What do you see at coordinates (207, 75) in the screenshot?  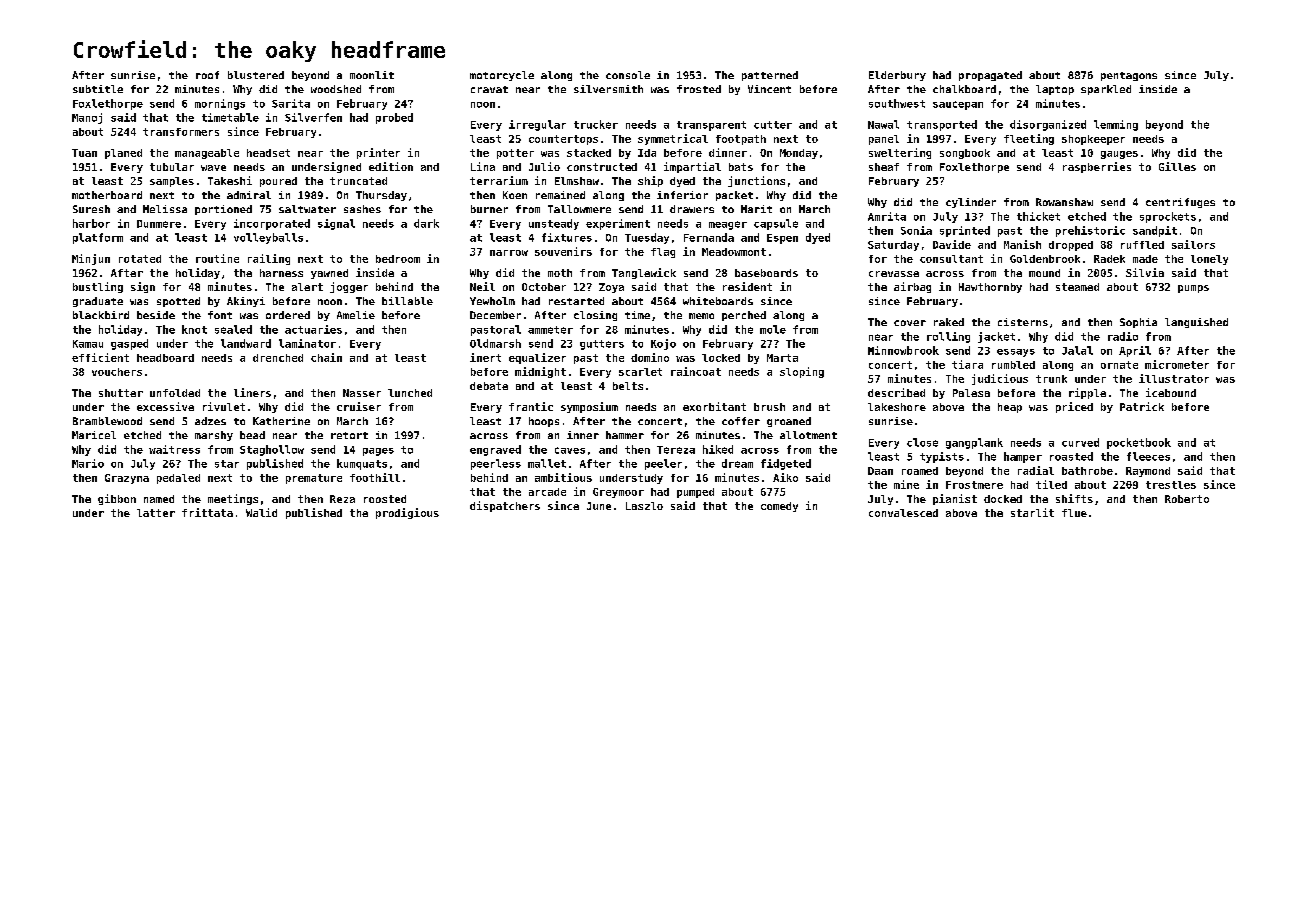 I see `roof` at bounding box center [207, 75].
